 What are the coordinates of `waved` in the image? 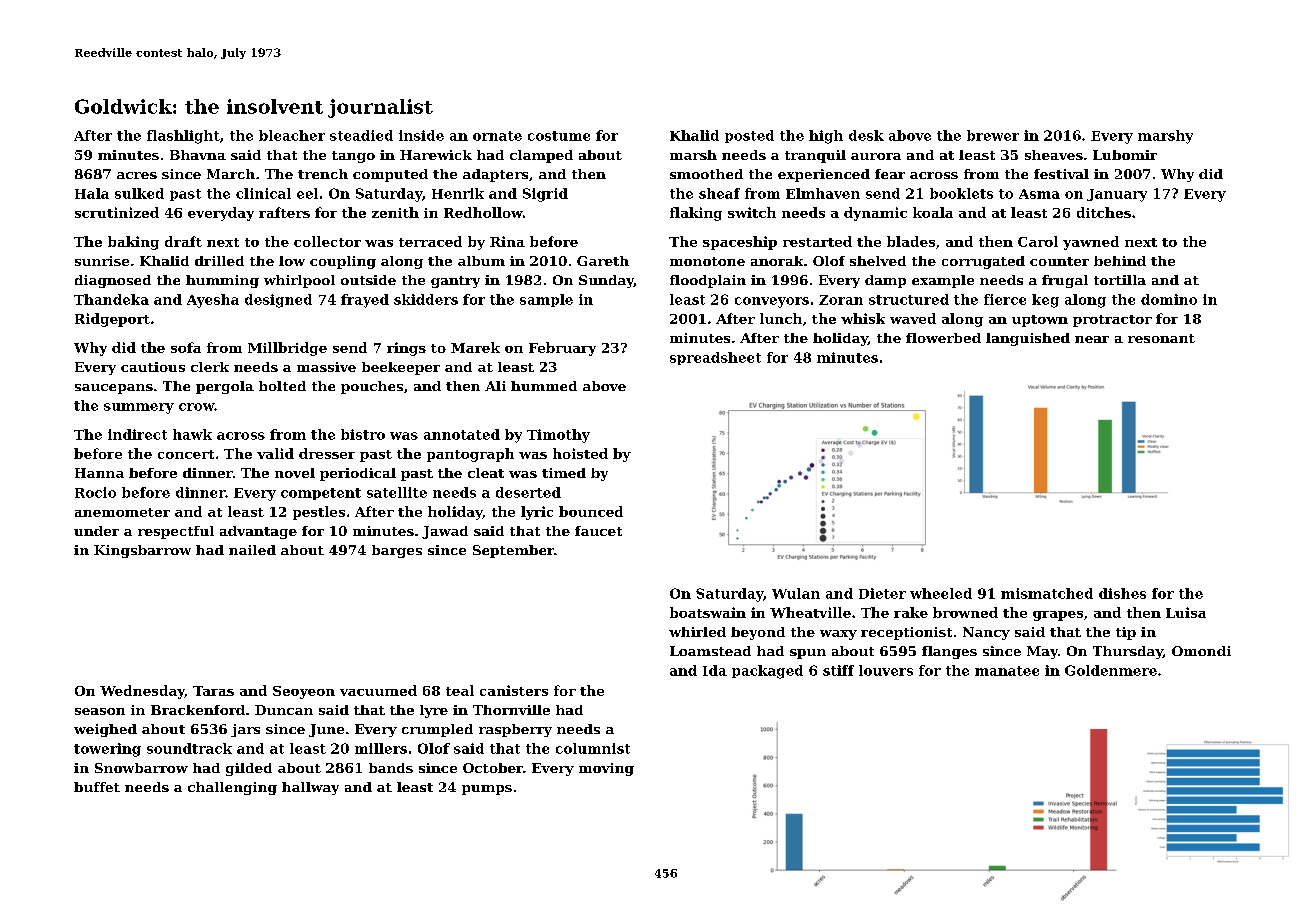 It's located at (913, 318).
